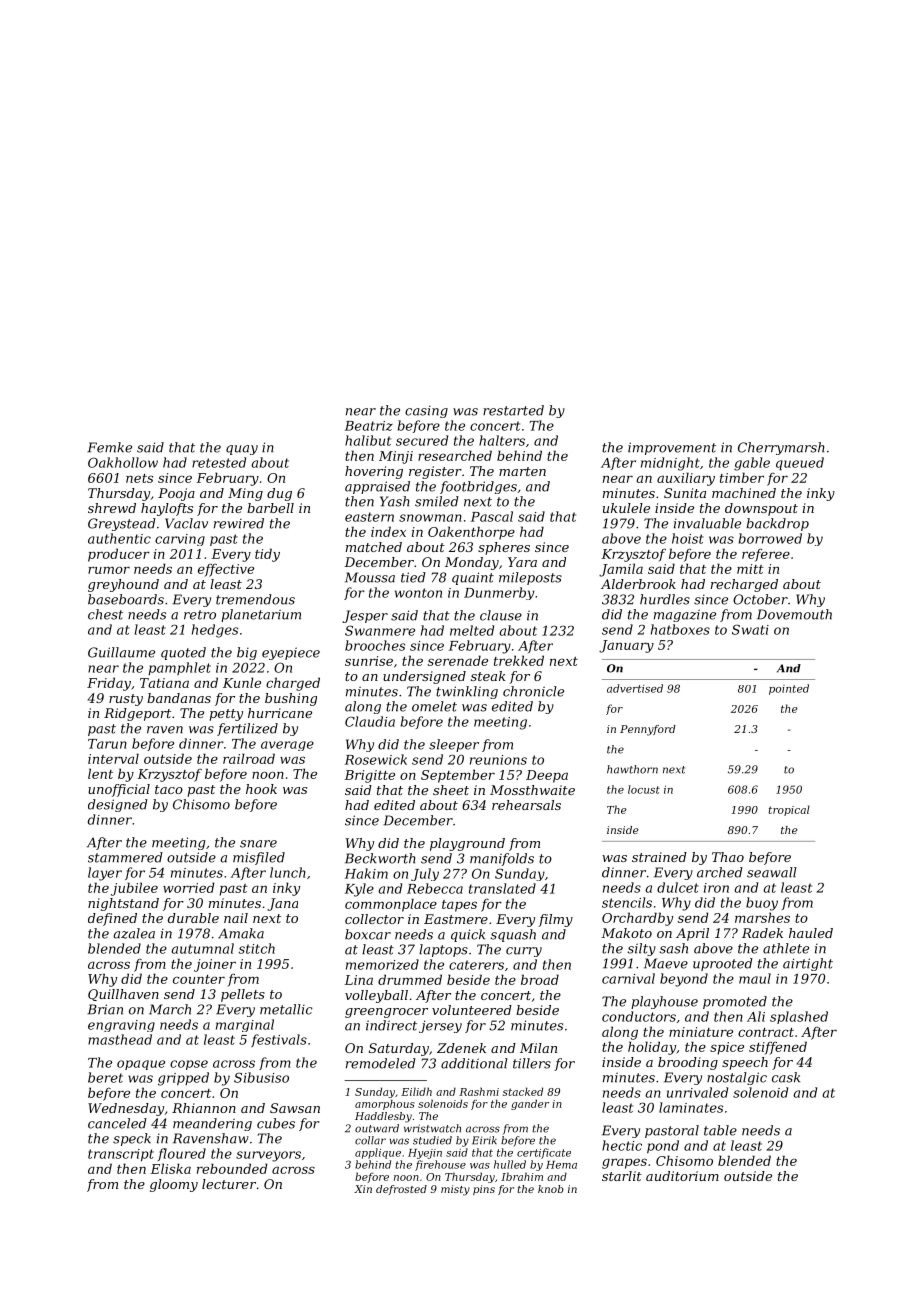  I want to click on tropical, so click(789, 810).
